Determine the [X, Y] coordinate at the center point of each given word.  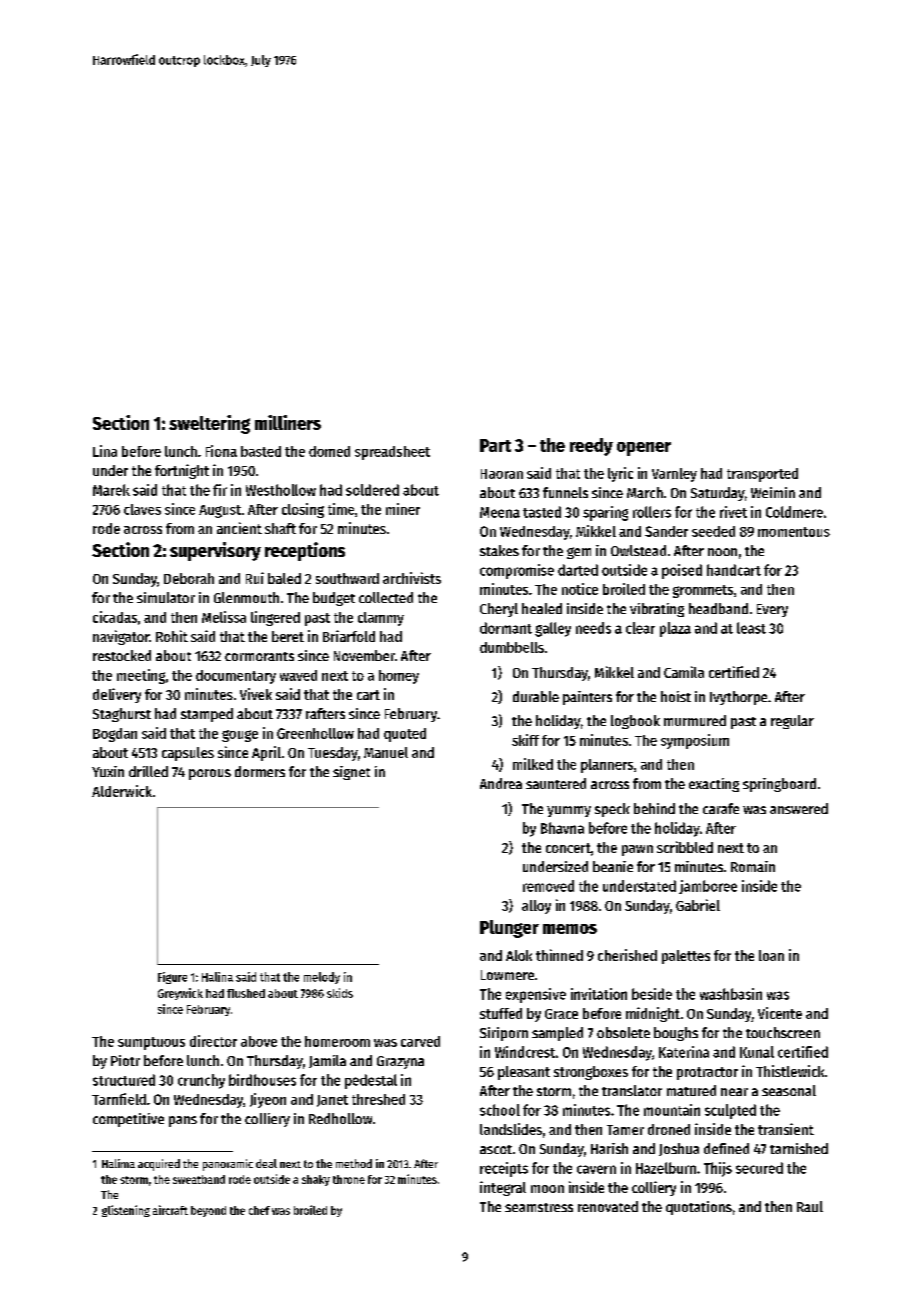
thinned [559, 955]
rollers [652, 512]
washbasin [731, 994]
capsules [188, 754]
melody [322, 978]
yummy [569, 811]
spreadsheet [392, 453]
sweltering [209, 424]
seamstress [539, 1207]
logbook [635, 722]
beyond [208, 1211]
